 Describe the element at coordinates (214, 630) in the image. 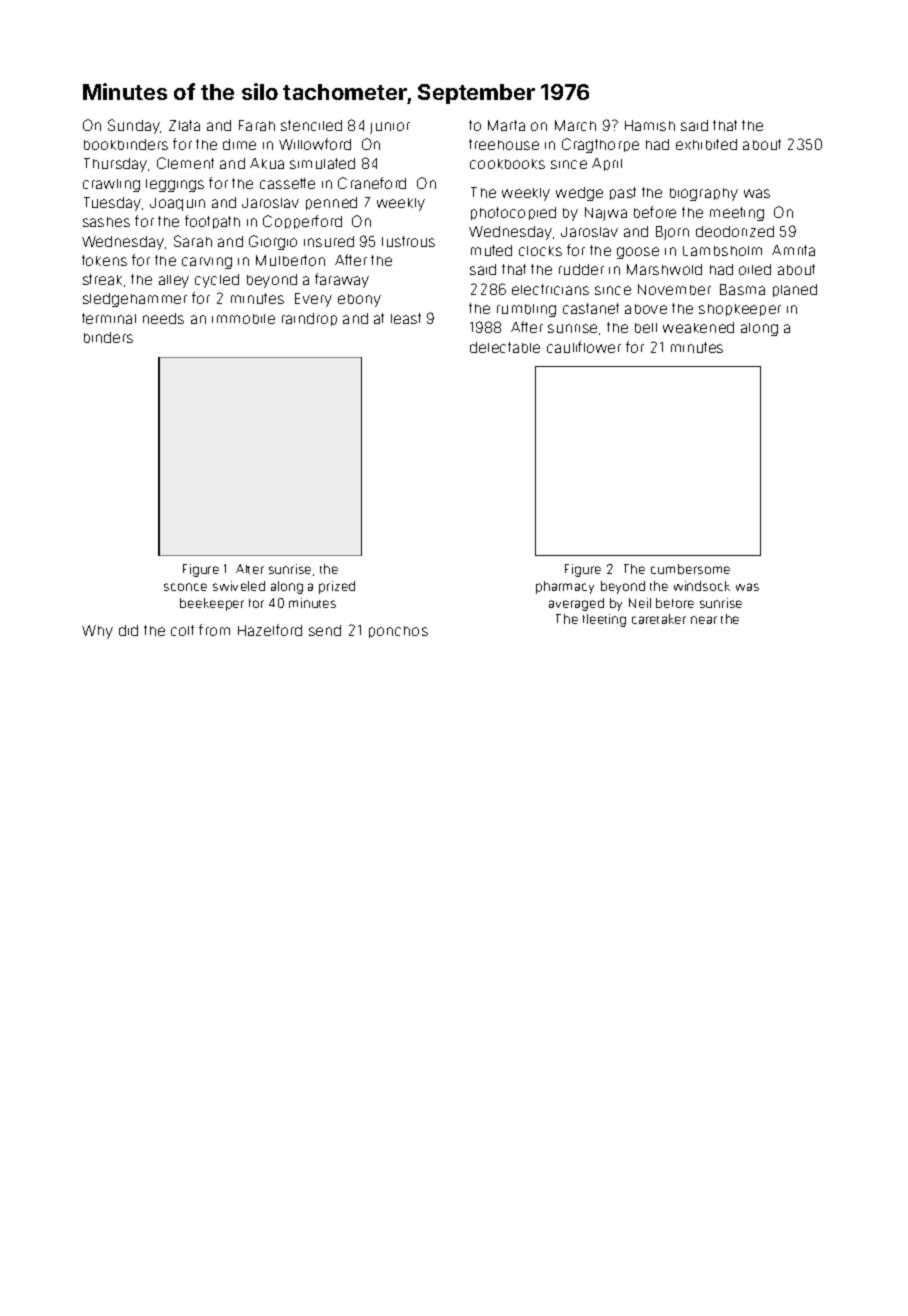

I see `from` at that location.
